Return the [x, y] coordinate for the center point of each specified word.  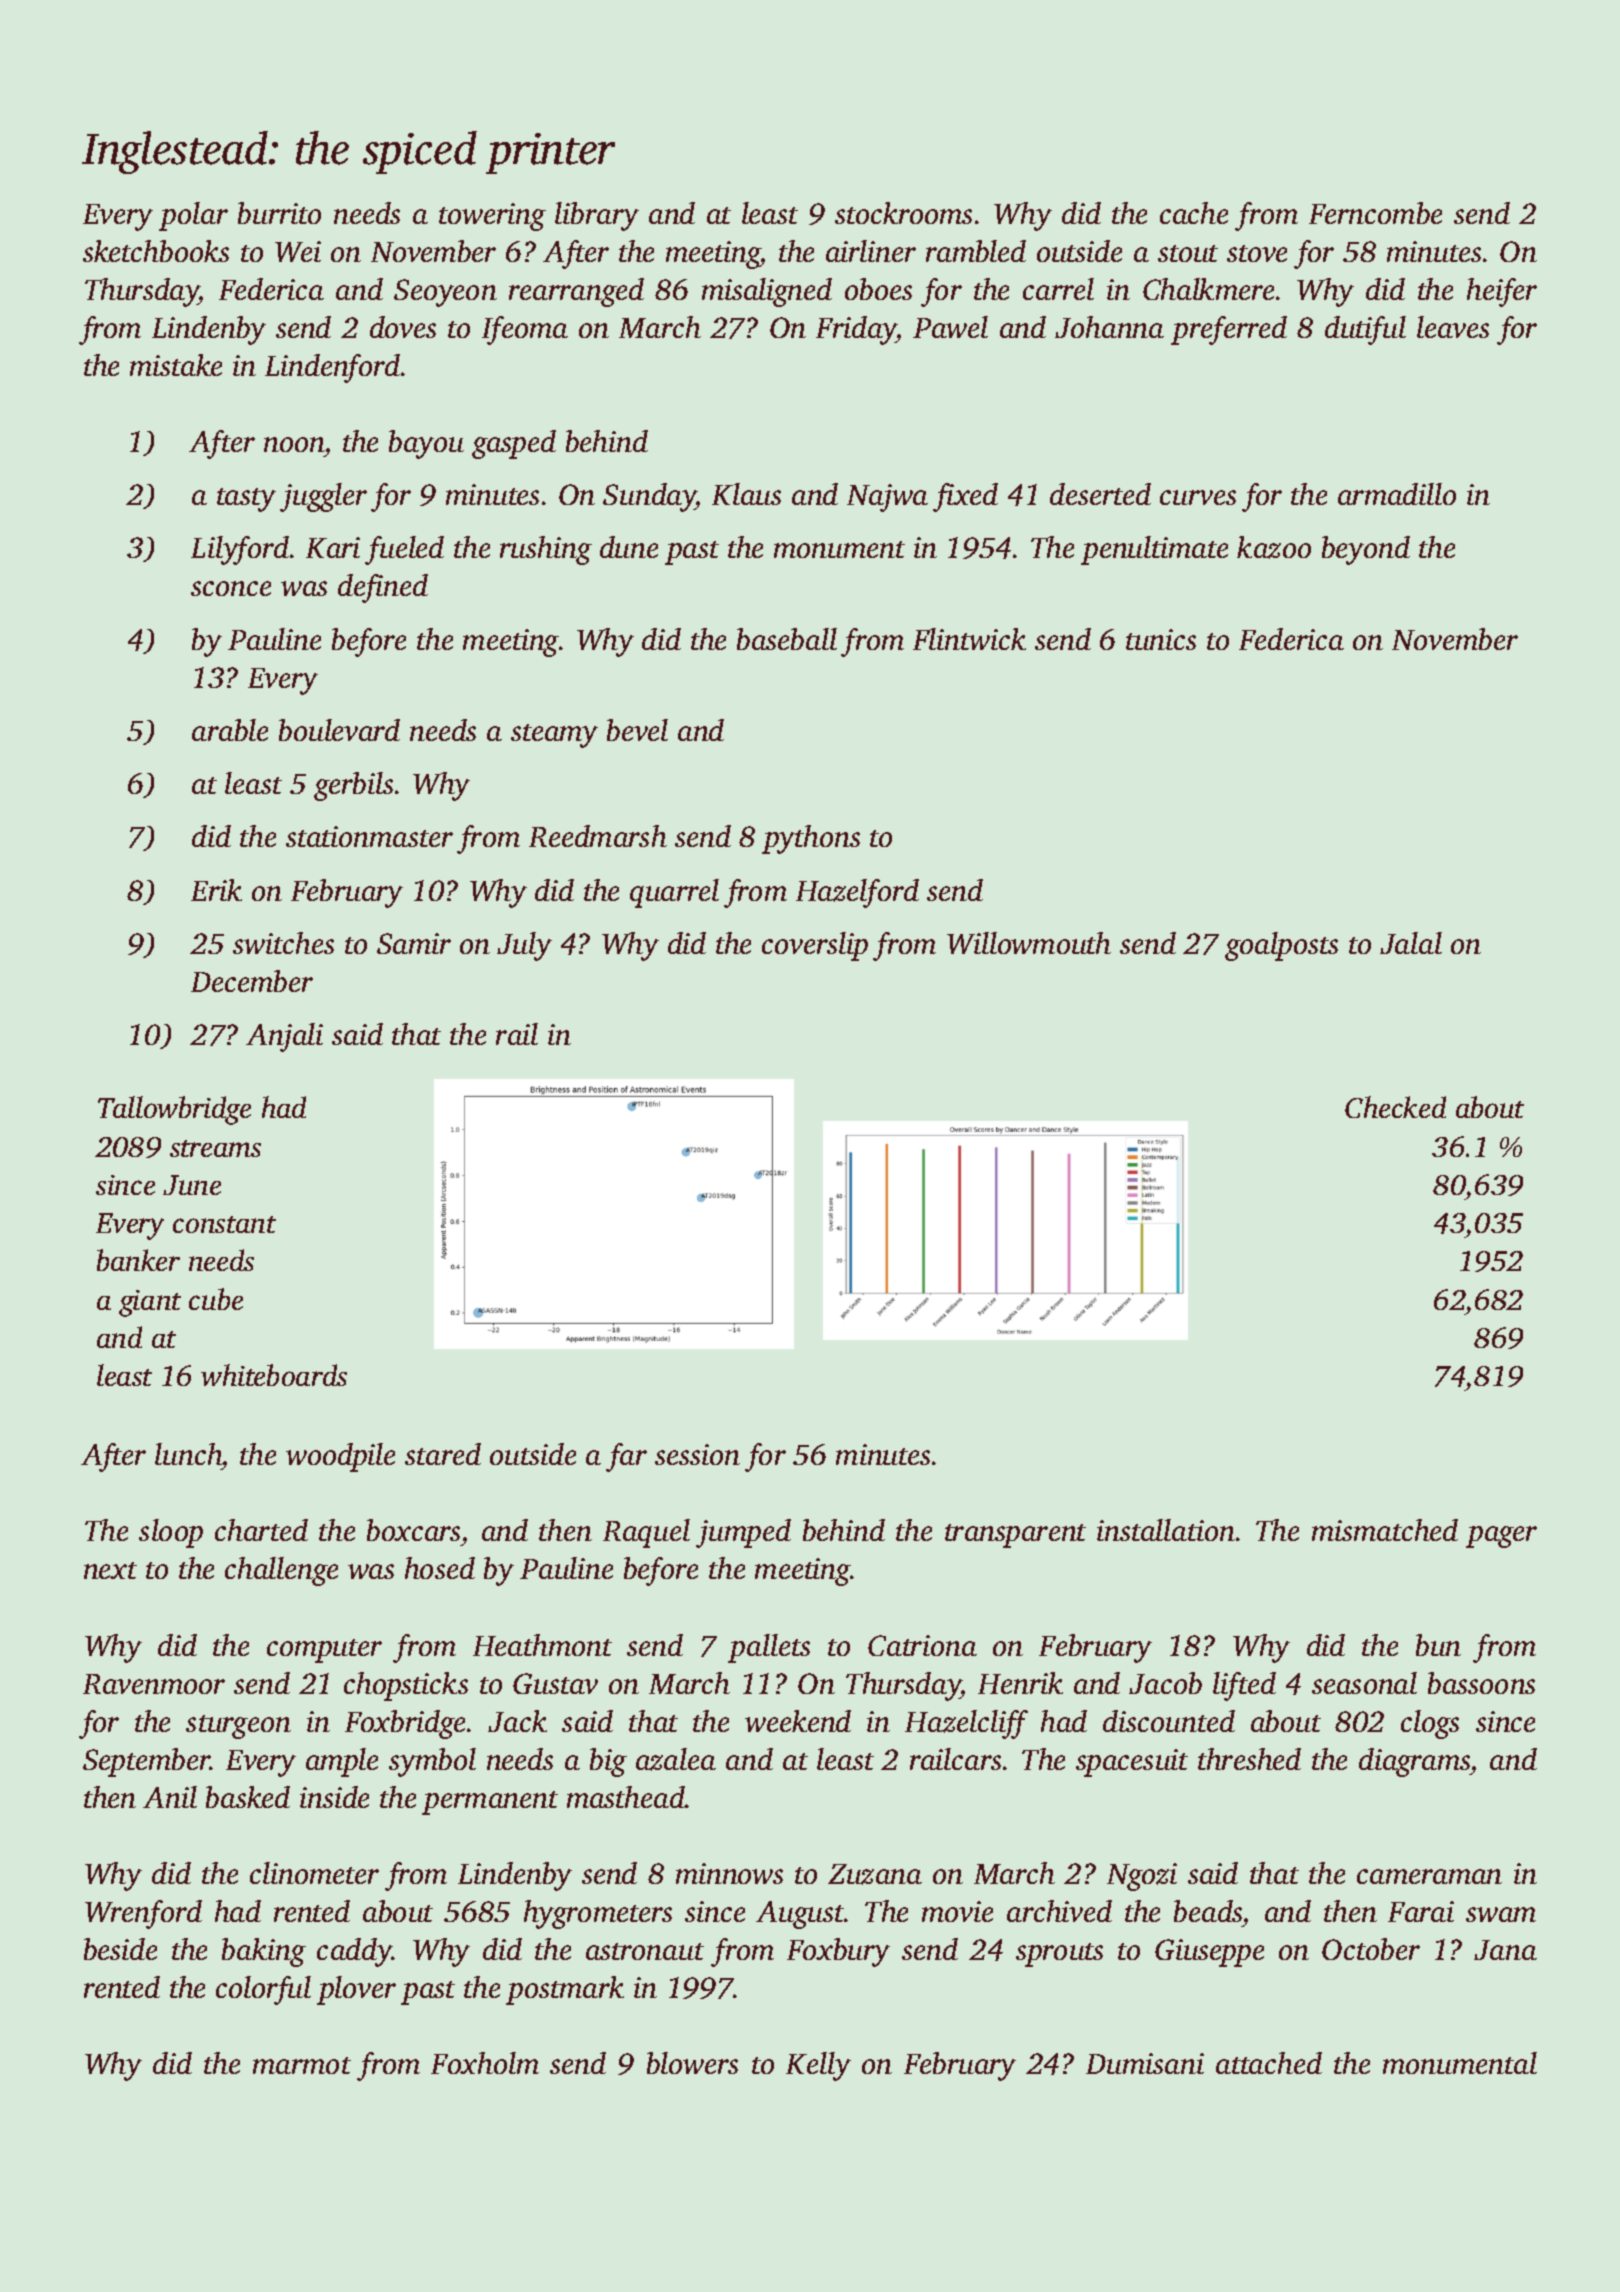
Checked [1395, 1107]
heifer [1502, 292]
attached [1269, 2063]
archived [1059, 1911]
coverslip [815, 946]
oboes [878, 289]
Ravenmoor [154, 1684]
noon [294, 444]
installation [1166, 1530]
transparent [1015, 1536]
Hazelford [857, 893]
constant [224, 1224]
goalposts [1281, 946]
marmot [302, 2065]
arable [230, 730]
